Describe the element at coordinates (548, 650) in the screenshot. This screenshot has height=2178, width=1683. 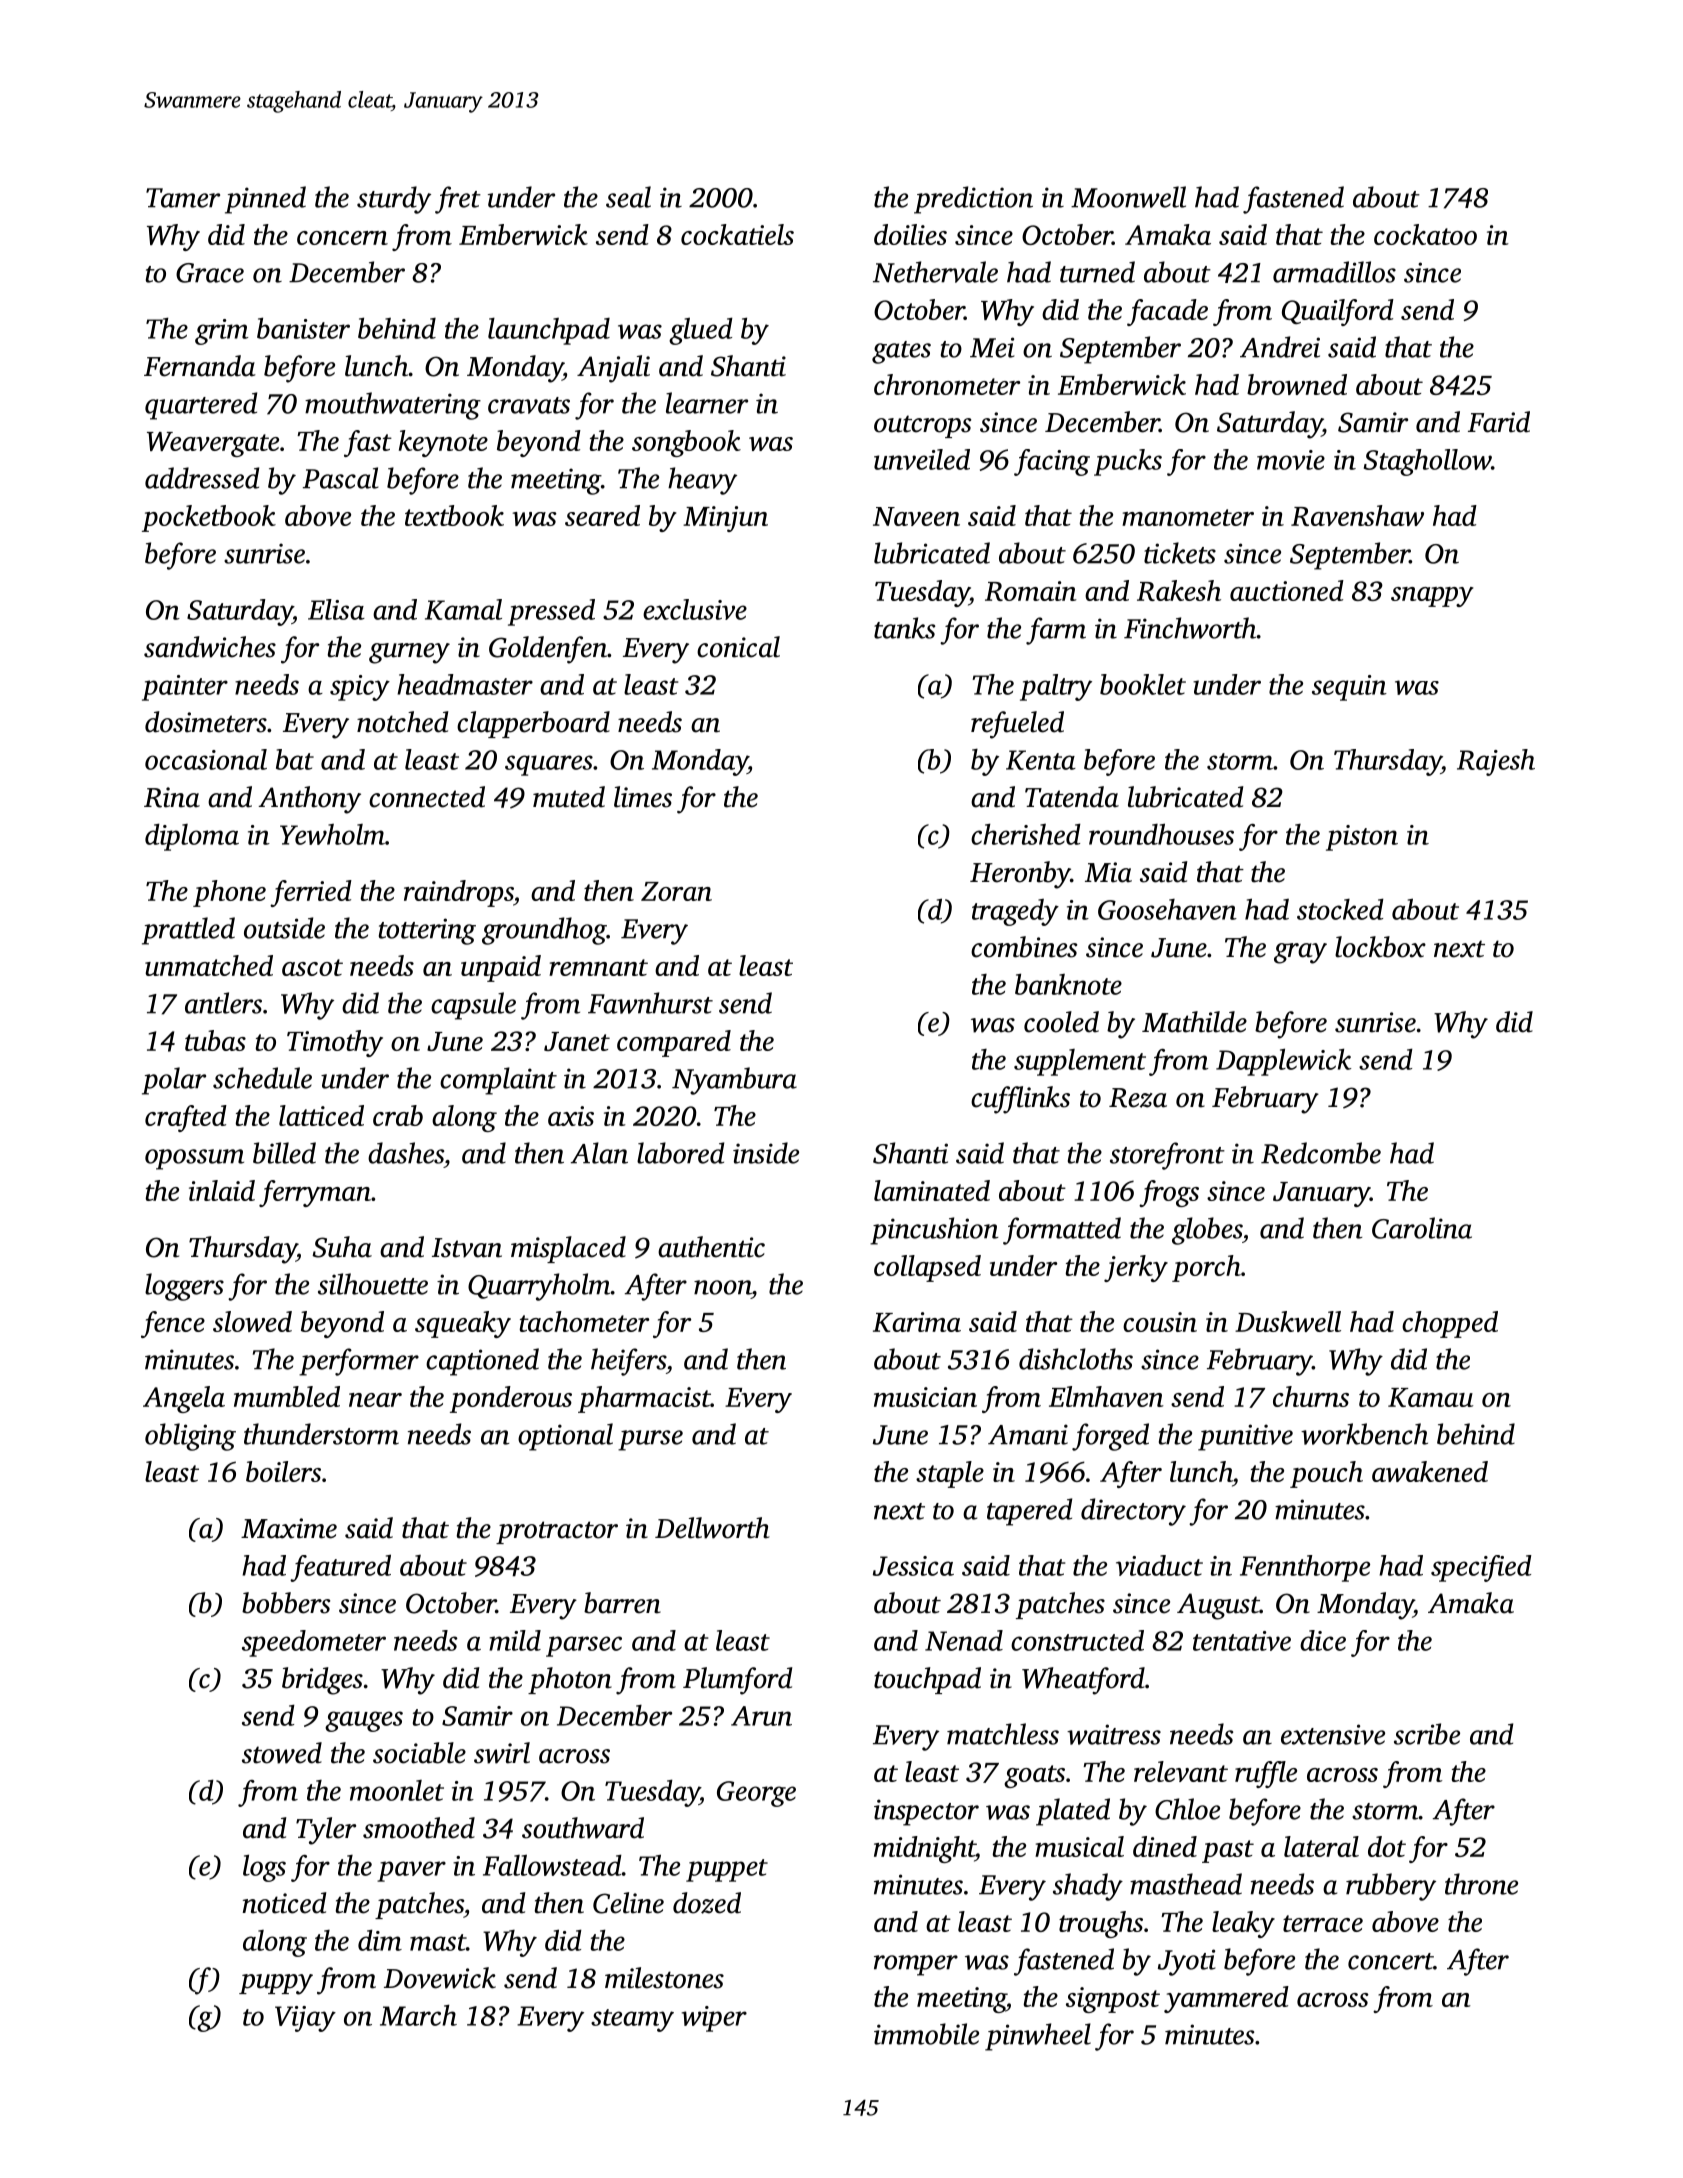
I see `Goldenfen` at that location.
